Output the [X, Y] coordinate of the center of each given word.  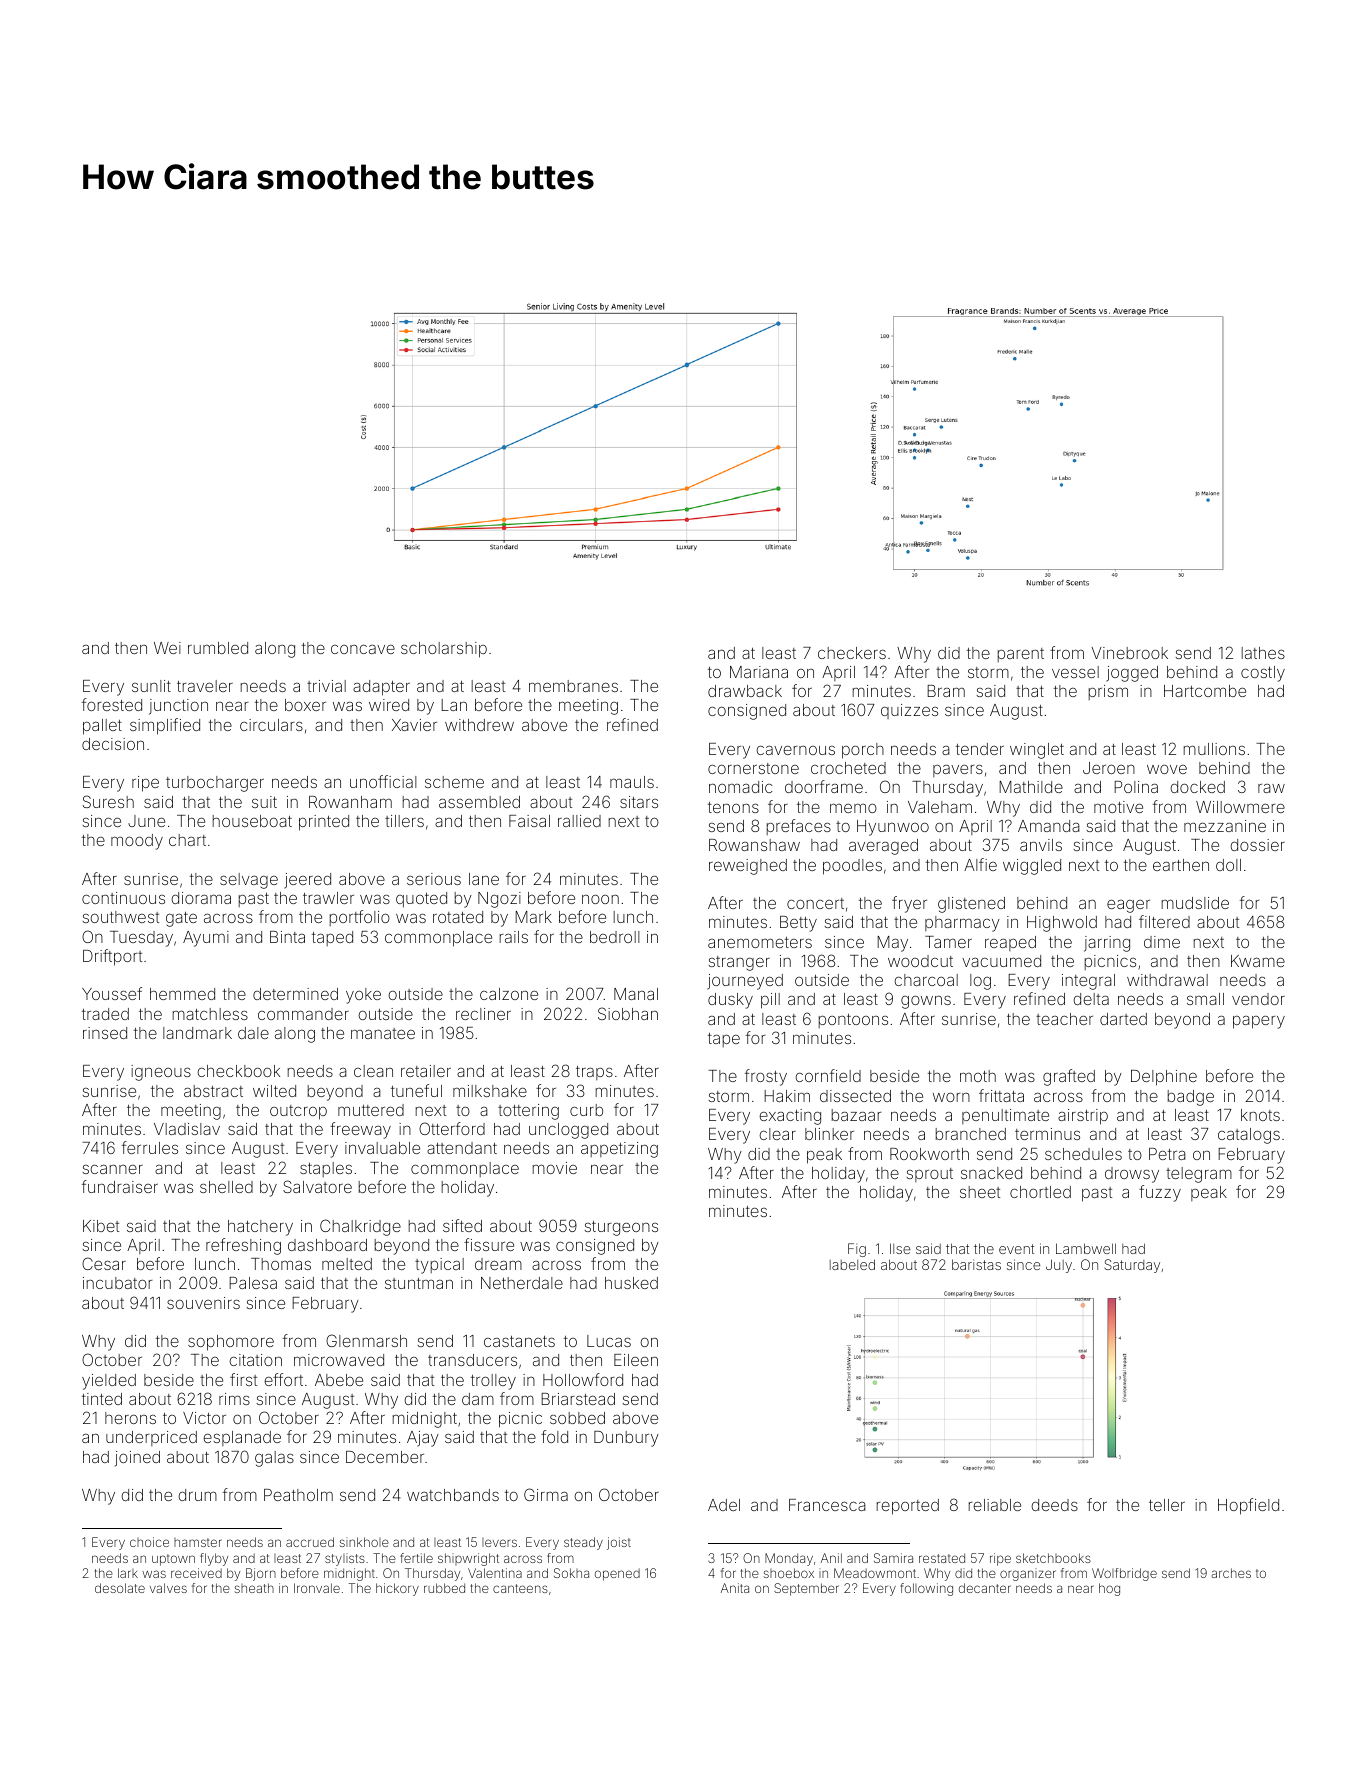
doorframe [824, 786]
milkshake [490, 1091]
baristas [976, 1264]
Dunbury [626, 1439]
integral [1088, 982]
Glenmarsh [366, 1340]
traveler [205, 686]
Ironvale [317, 1588]
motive [1118, 807]
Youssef [112, 993]
